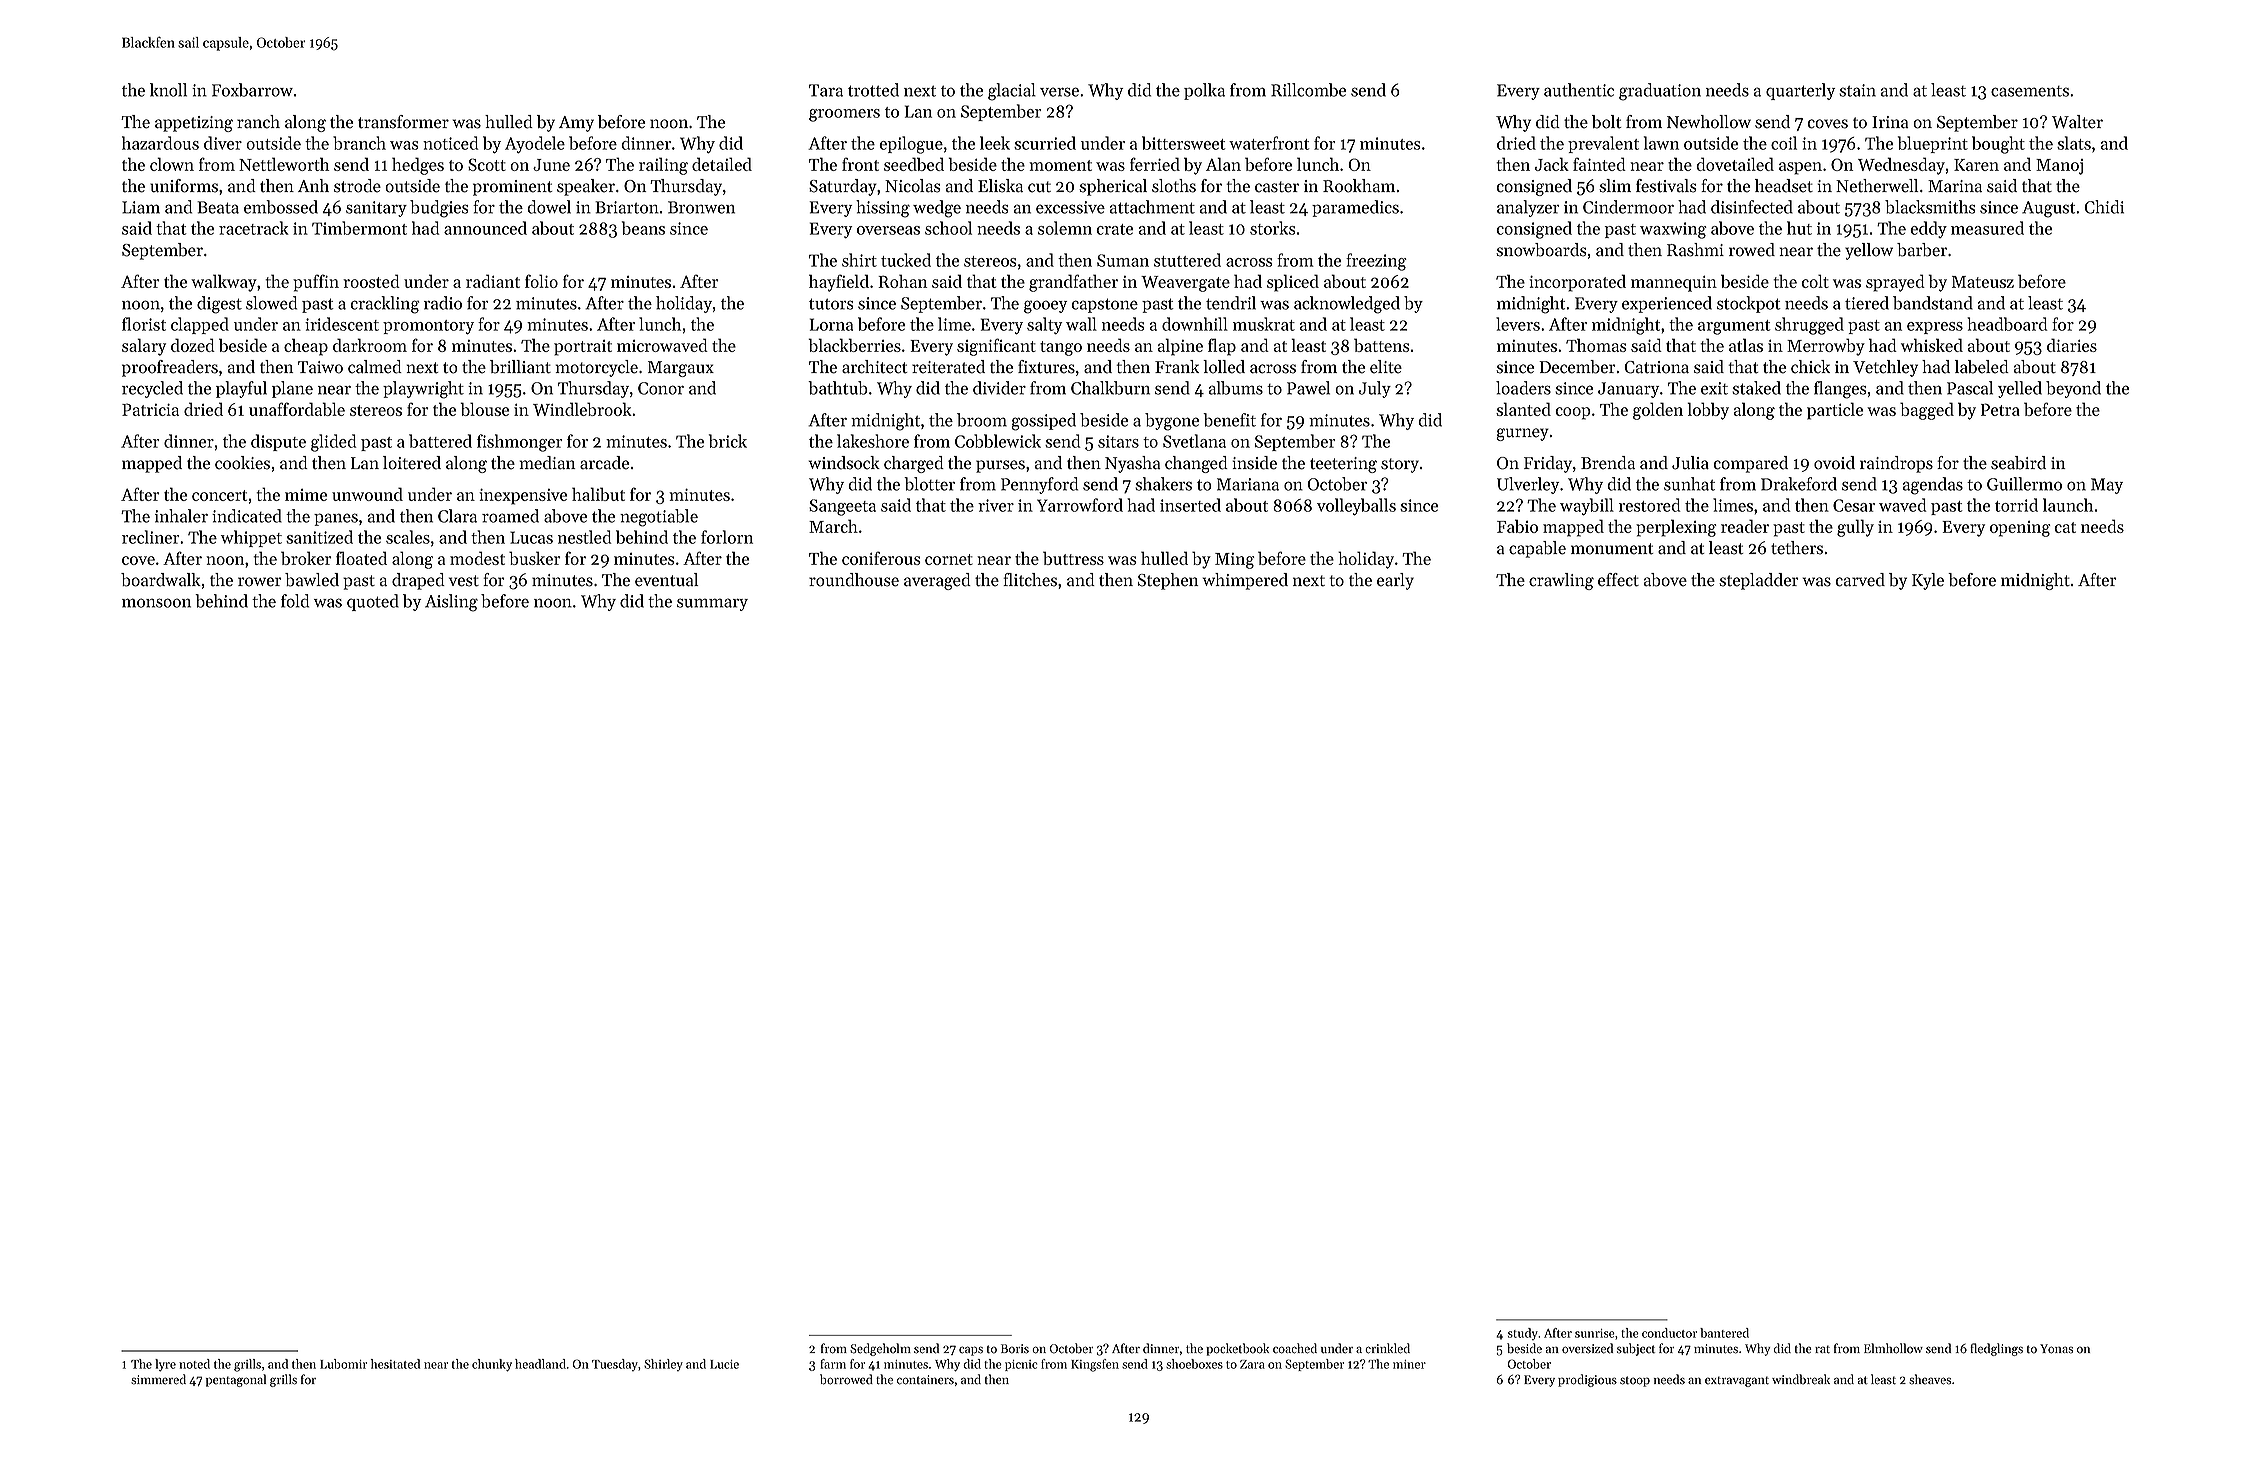 Image resolution: width=2256 pixels, height=1459 pixels. I want to click on summary, so click(712, 604).
